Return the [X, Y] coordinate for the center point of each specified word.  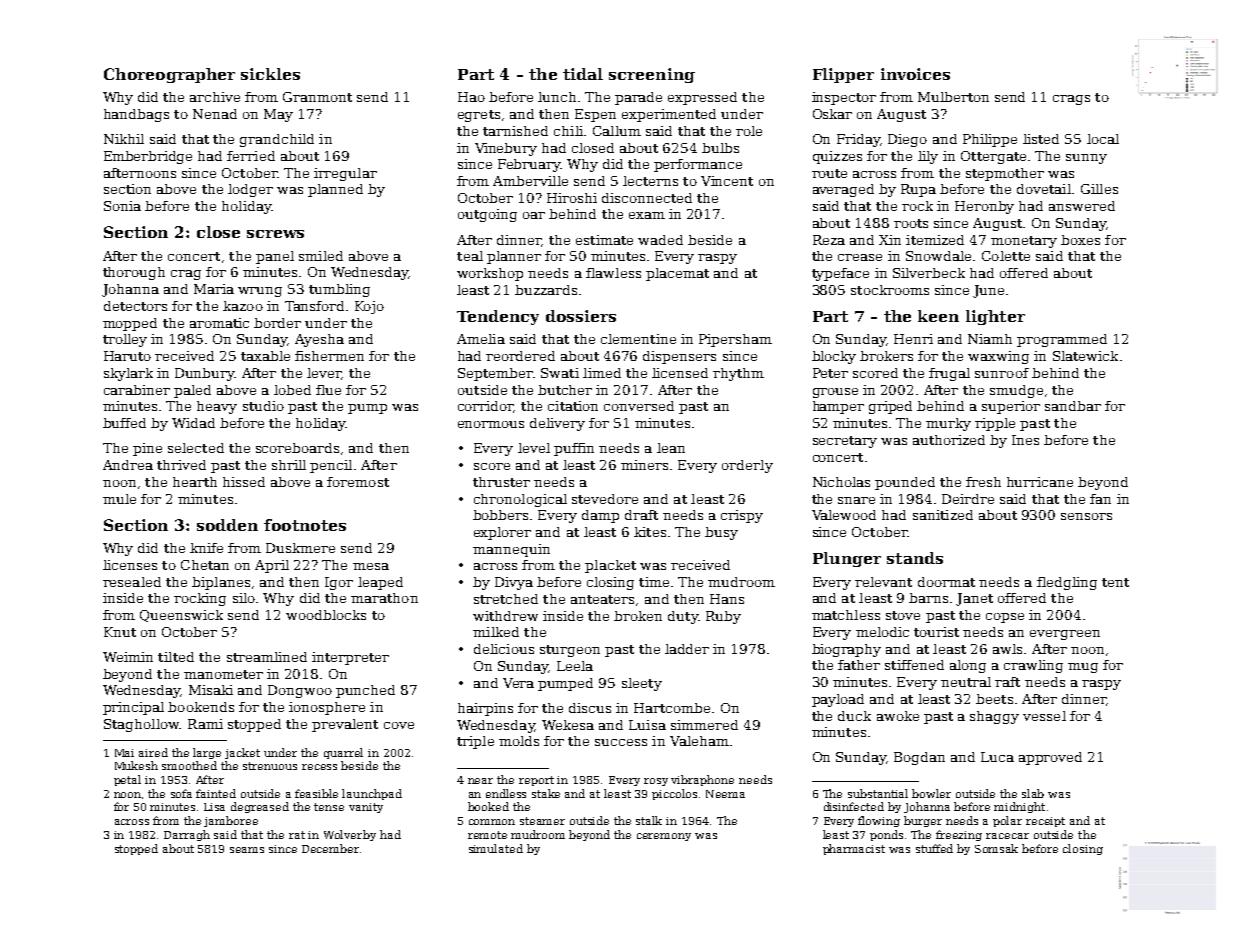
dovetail [1044, 189]
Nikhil [124, 139]
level [534, 448]
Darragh [187, 835]
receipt [1045, 822]
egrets [479, 116]
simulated [496, 848]
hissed [244, 482]
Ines [1025, 440]
